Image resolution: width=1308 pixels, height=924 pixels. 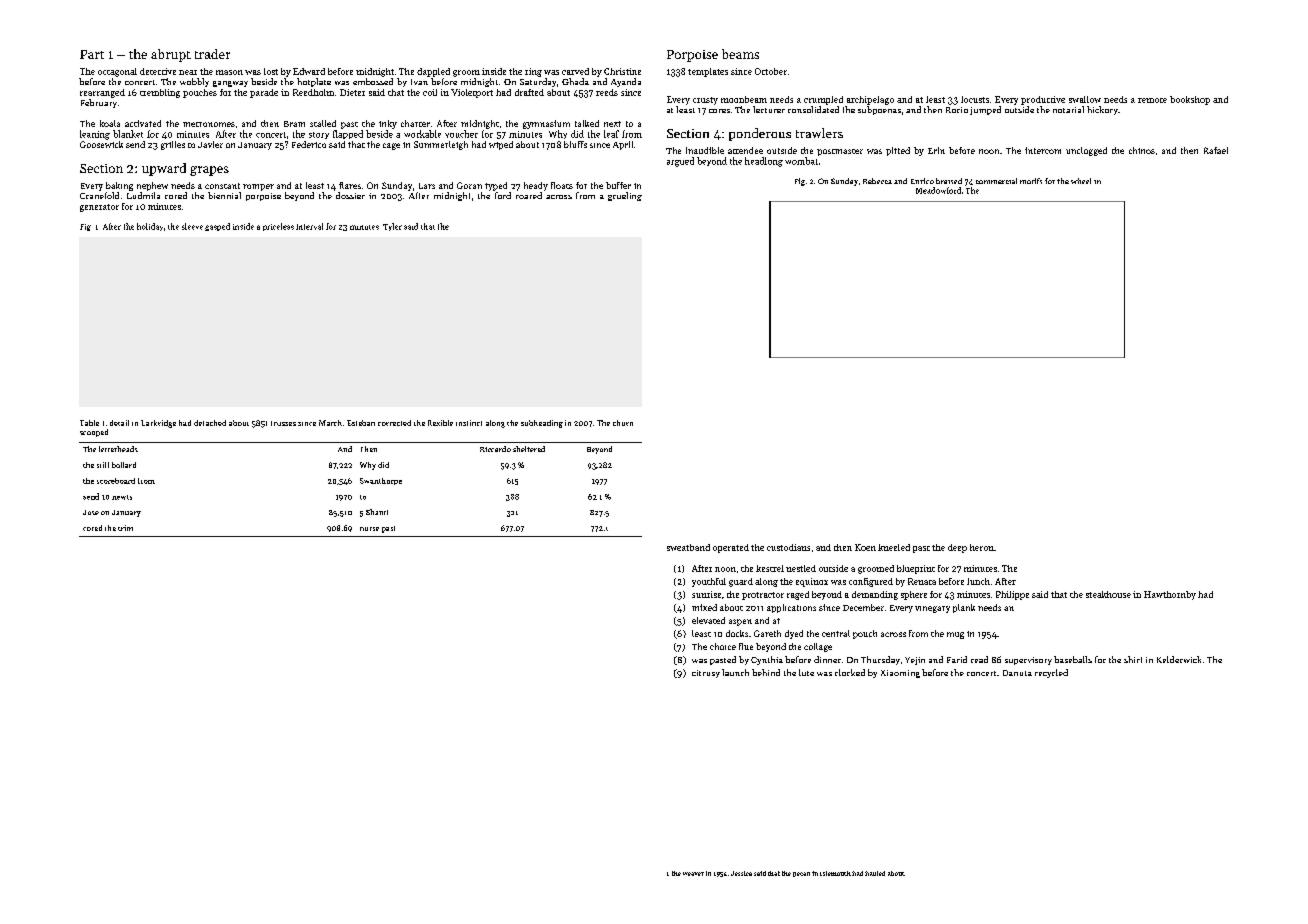 What do you see at coordinates (693, 874) in the page?
I see `weaver` at bounding box center [693, 874].
